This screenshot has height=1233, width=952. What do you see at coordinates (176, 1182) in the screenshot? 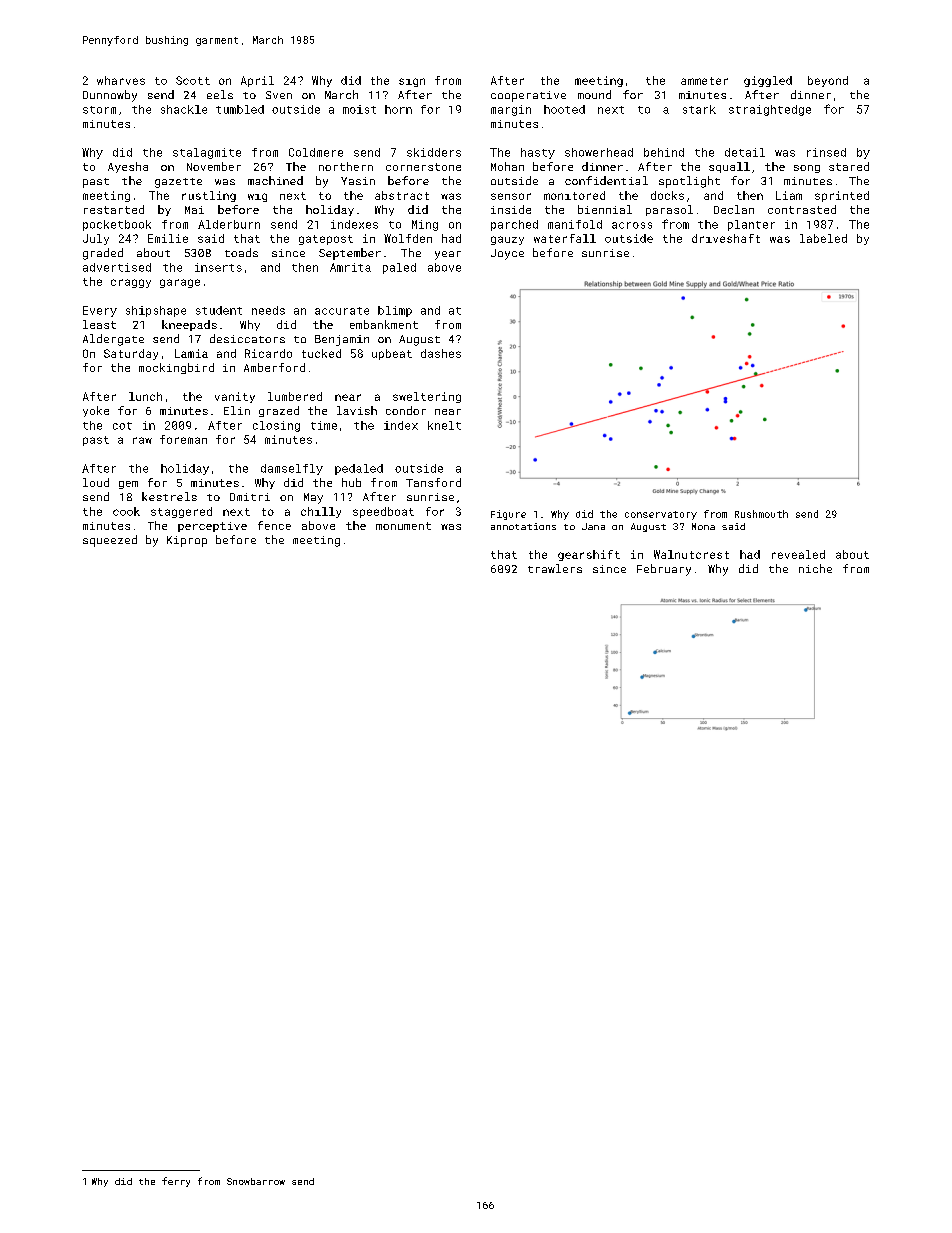
I see `ferry` at bounding box center [176, 1182].
